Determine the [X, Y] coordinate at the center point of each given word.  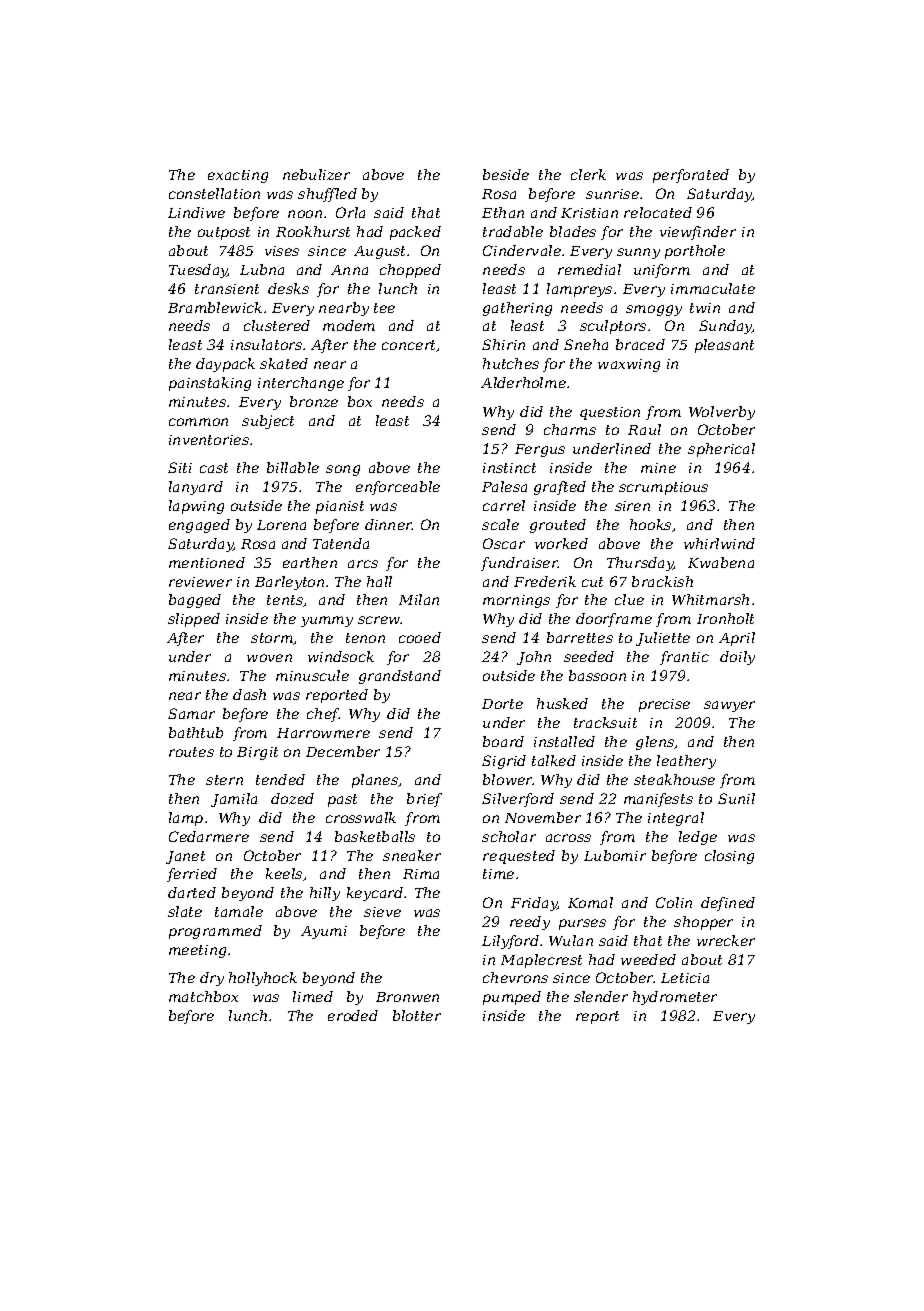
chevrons [515, 977]
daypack [225, 365]
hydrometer [675, 998]
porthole [695, 252]
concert [409, 346]
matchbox [203, 996]
